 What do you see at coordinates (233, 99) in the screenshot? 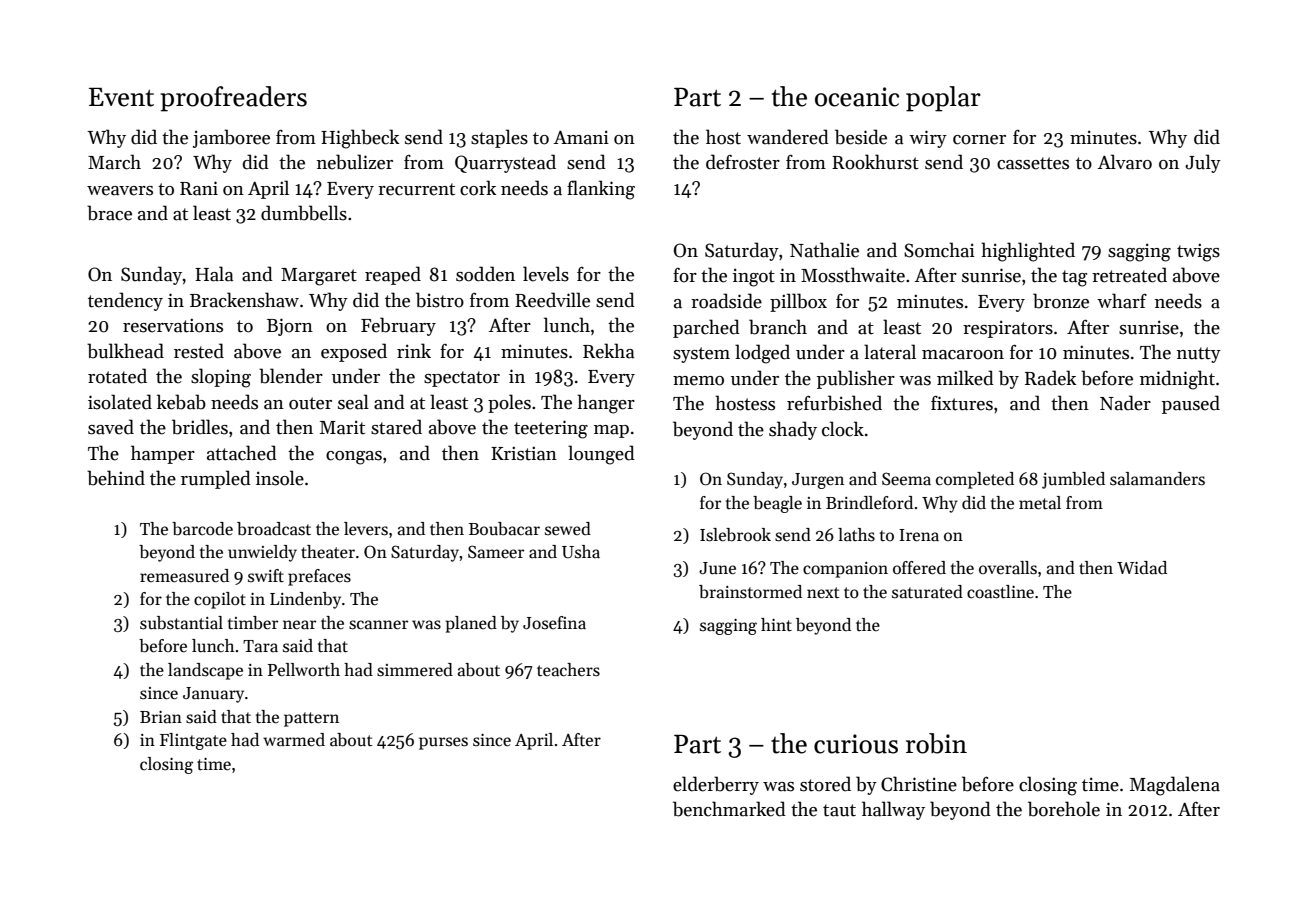
I see `proofreaders` at bounding box center [233, 99].
